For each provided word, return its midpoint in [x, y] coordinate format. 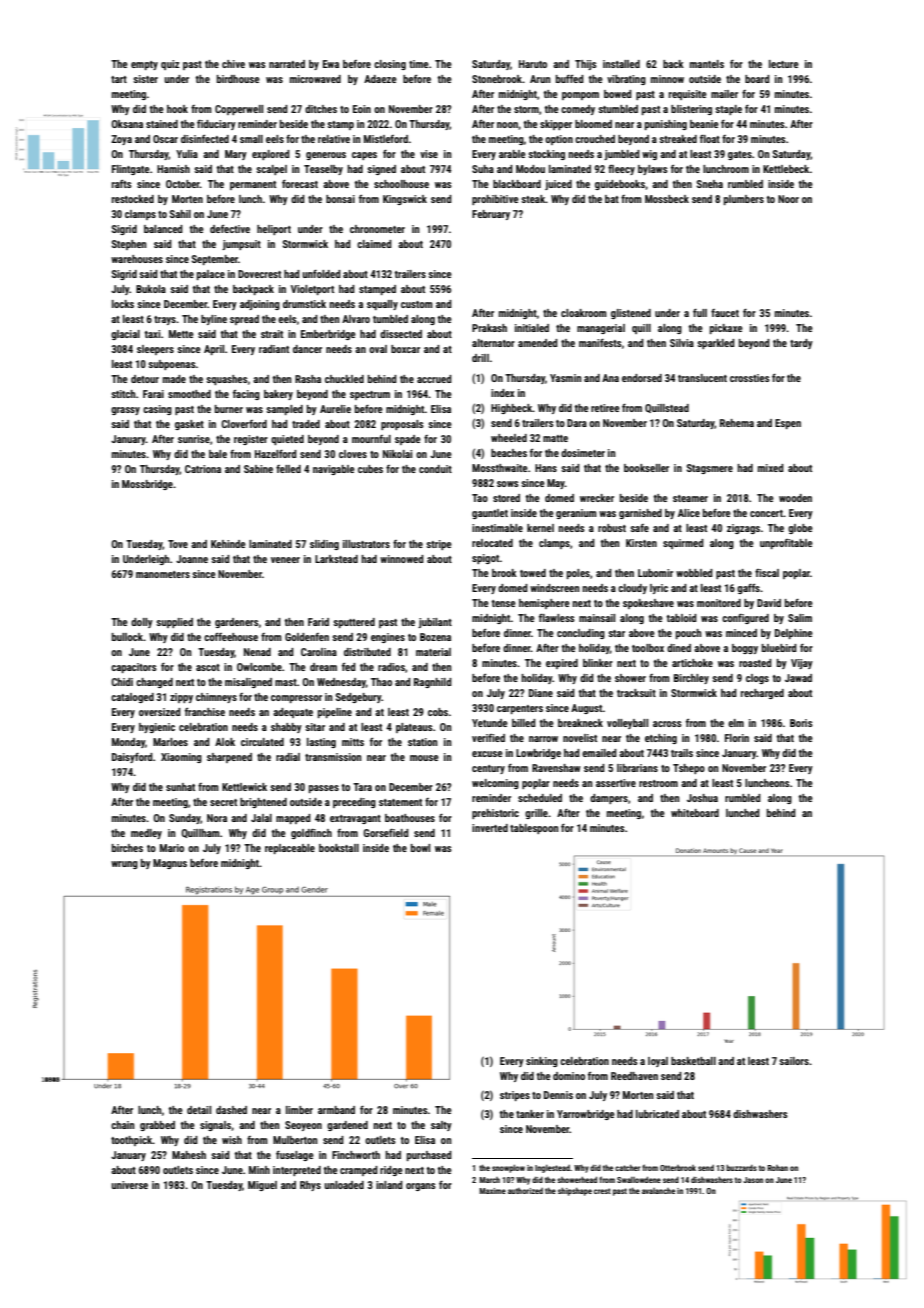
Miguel [262, 1186]
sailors [794, 1061]
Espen [788, 424]
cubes [370, 469]
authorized [525, 1191]
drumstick [304, 304]
